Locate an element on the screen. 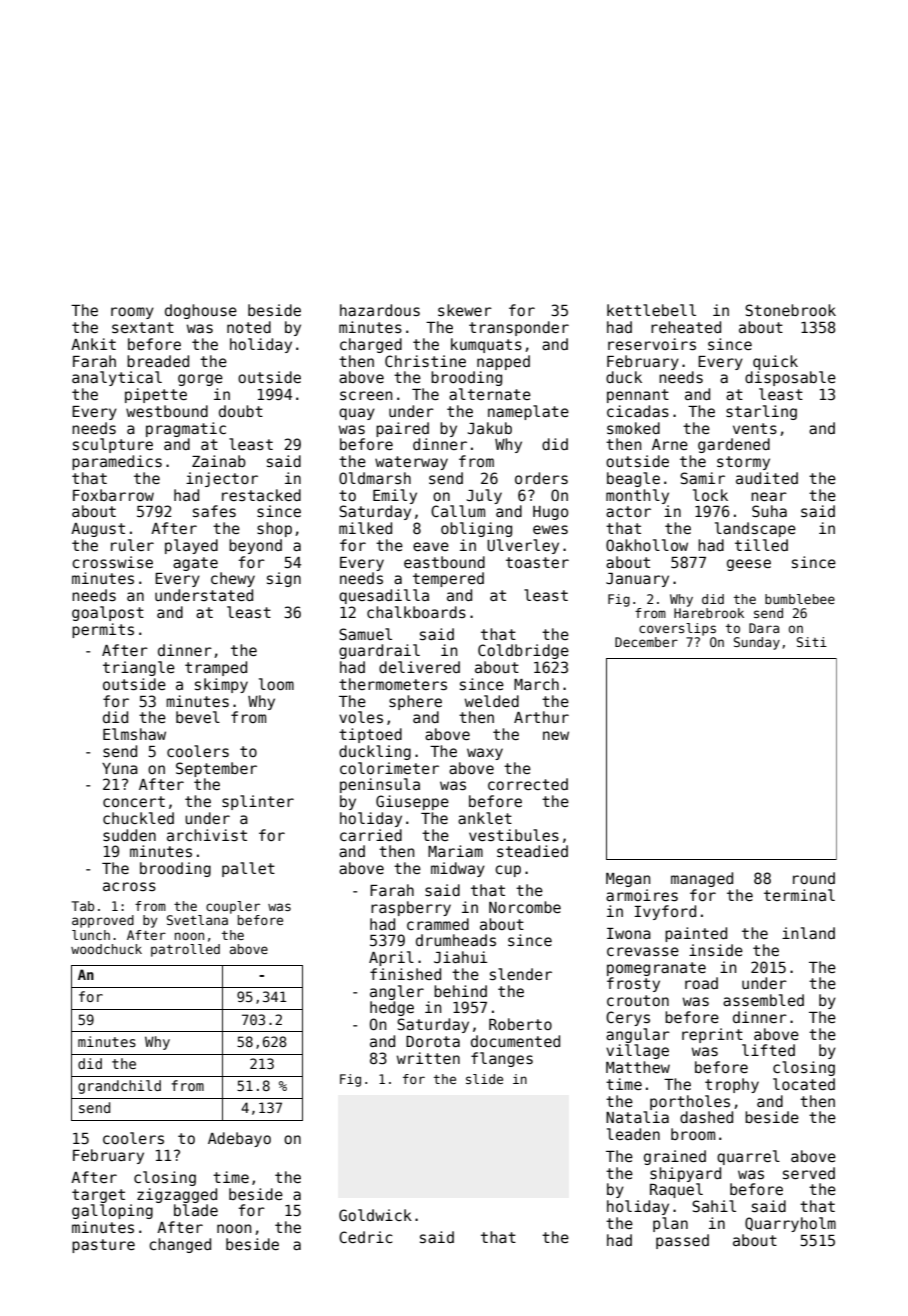 The width and height of the screenshot is (908, 1316). Adebayo is located at coordinates (239, 1139).
